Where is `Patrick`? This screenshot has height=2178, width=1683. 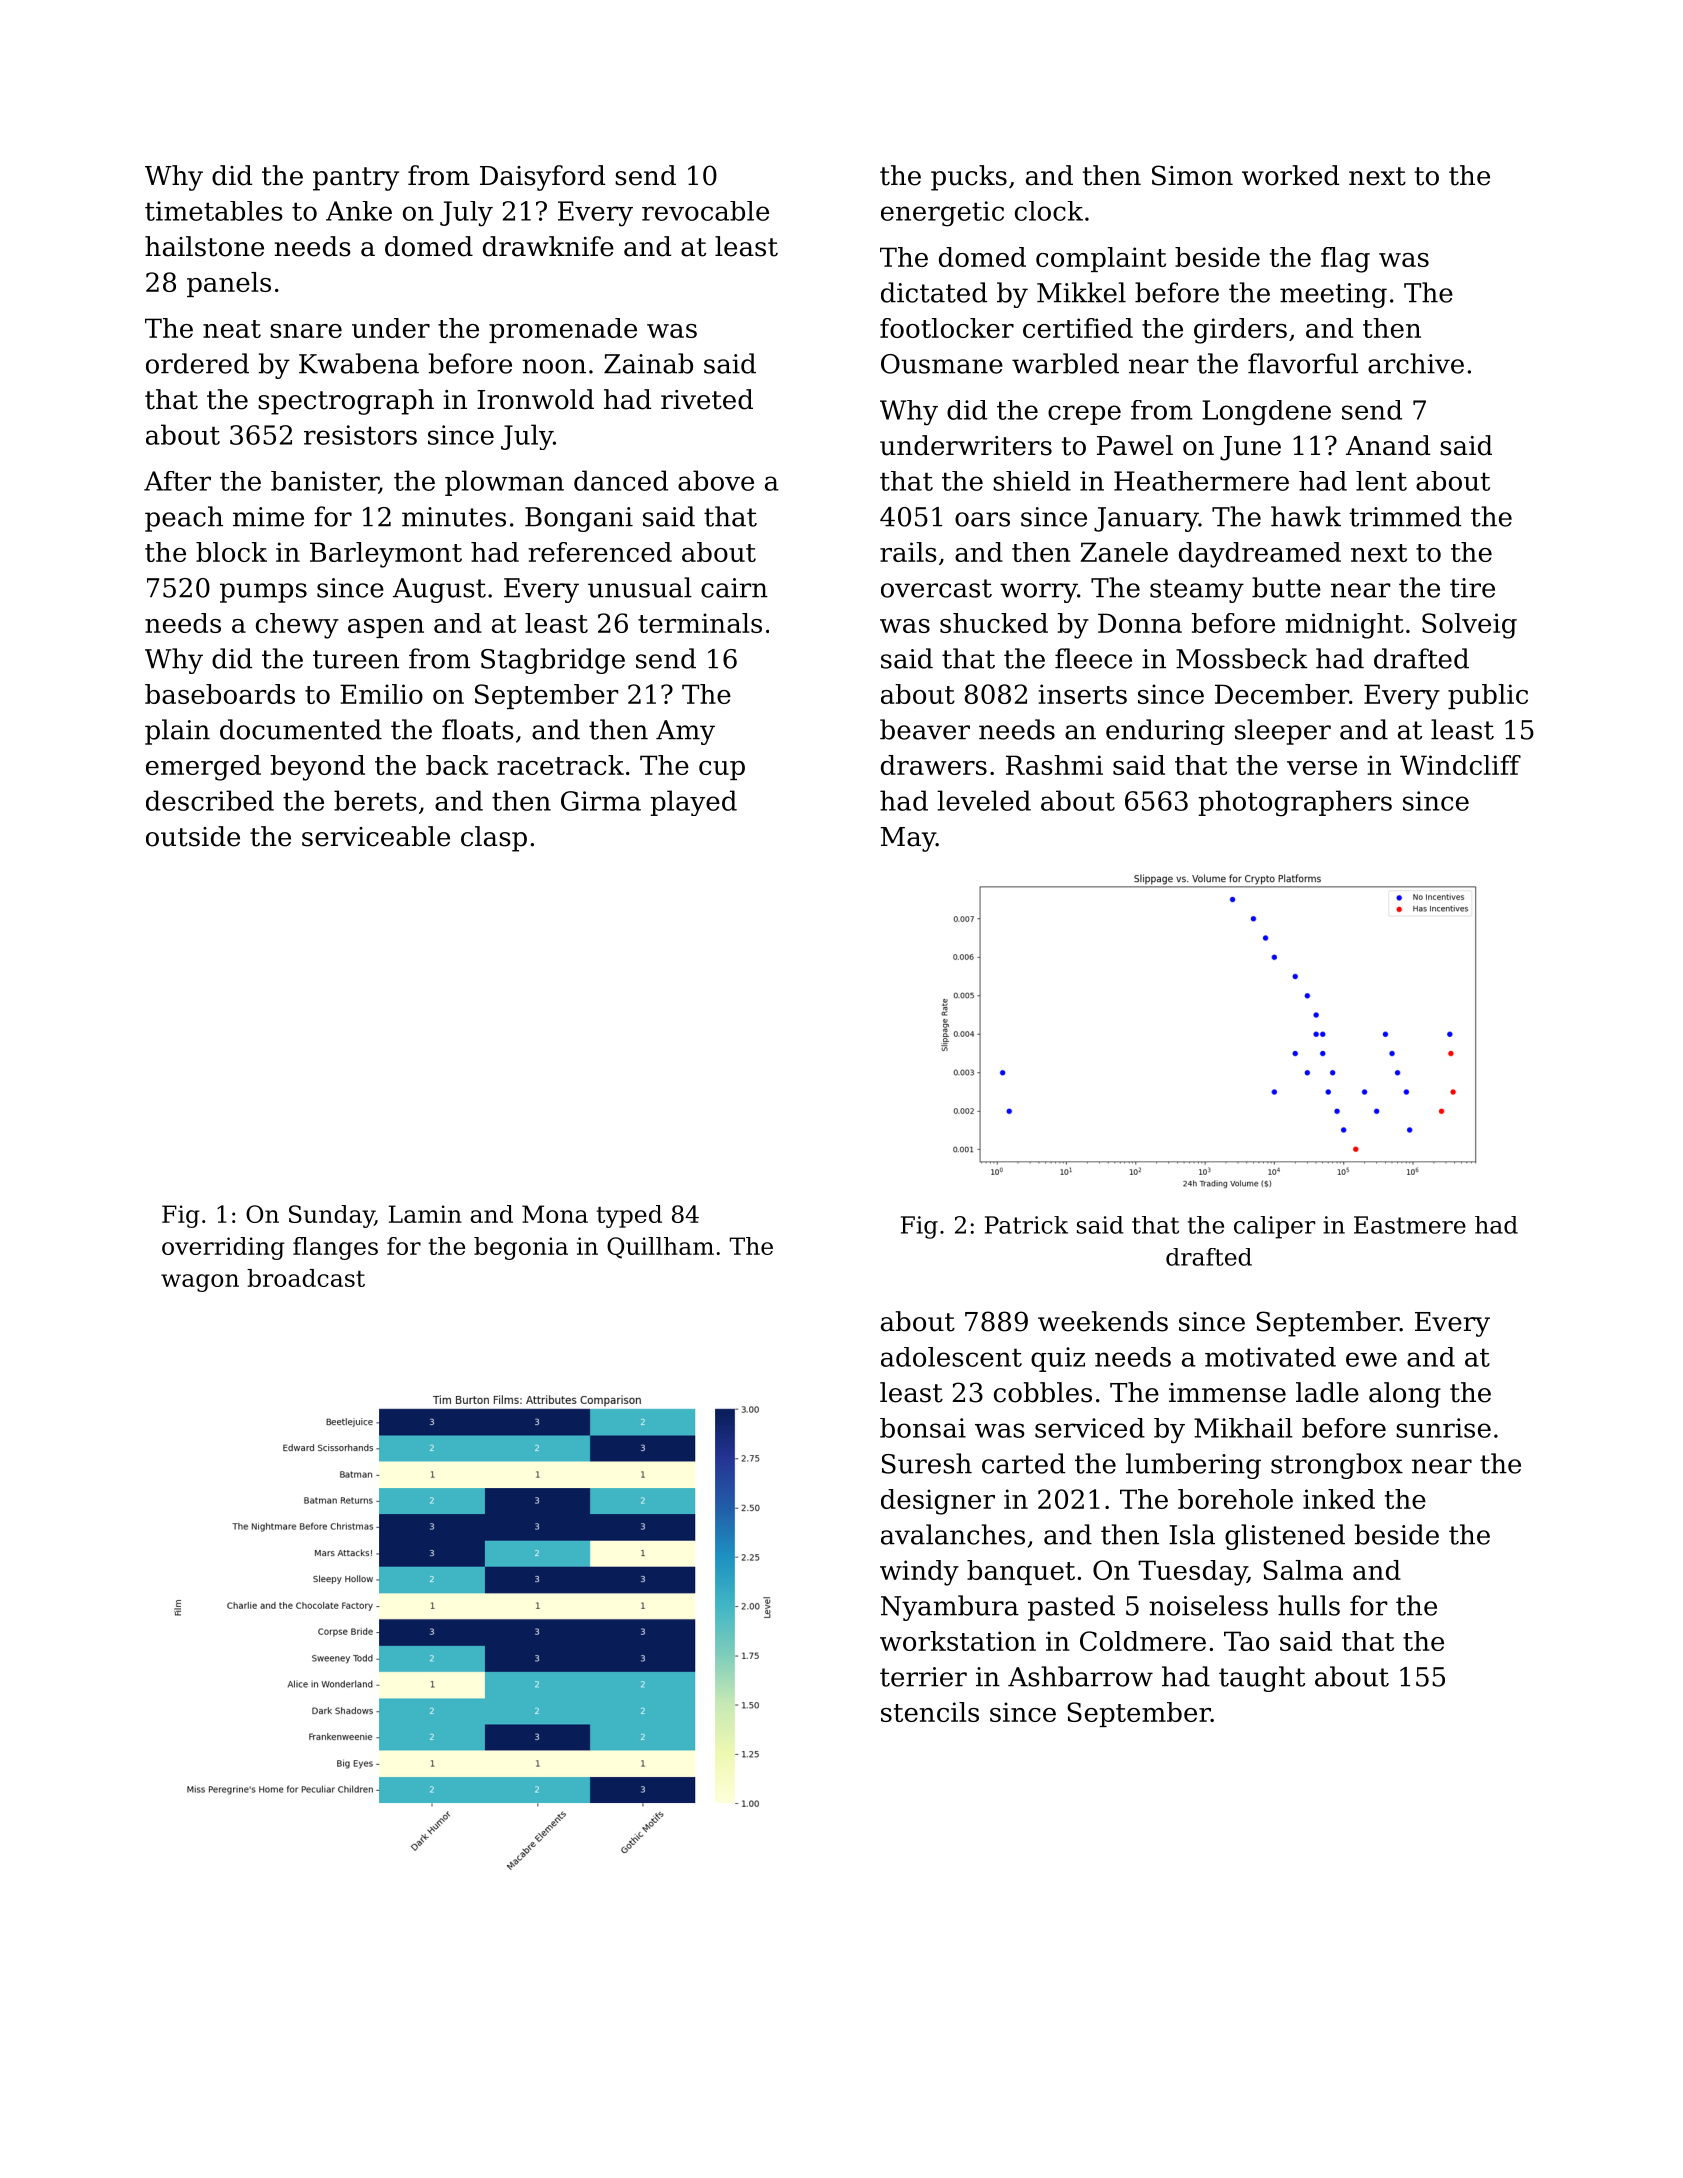
Patrick is located at coordinates (1026, 1225).
